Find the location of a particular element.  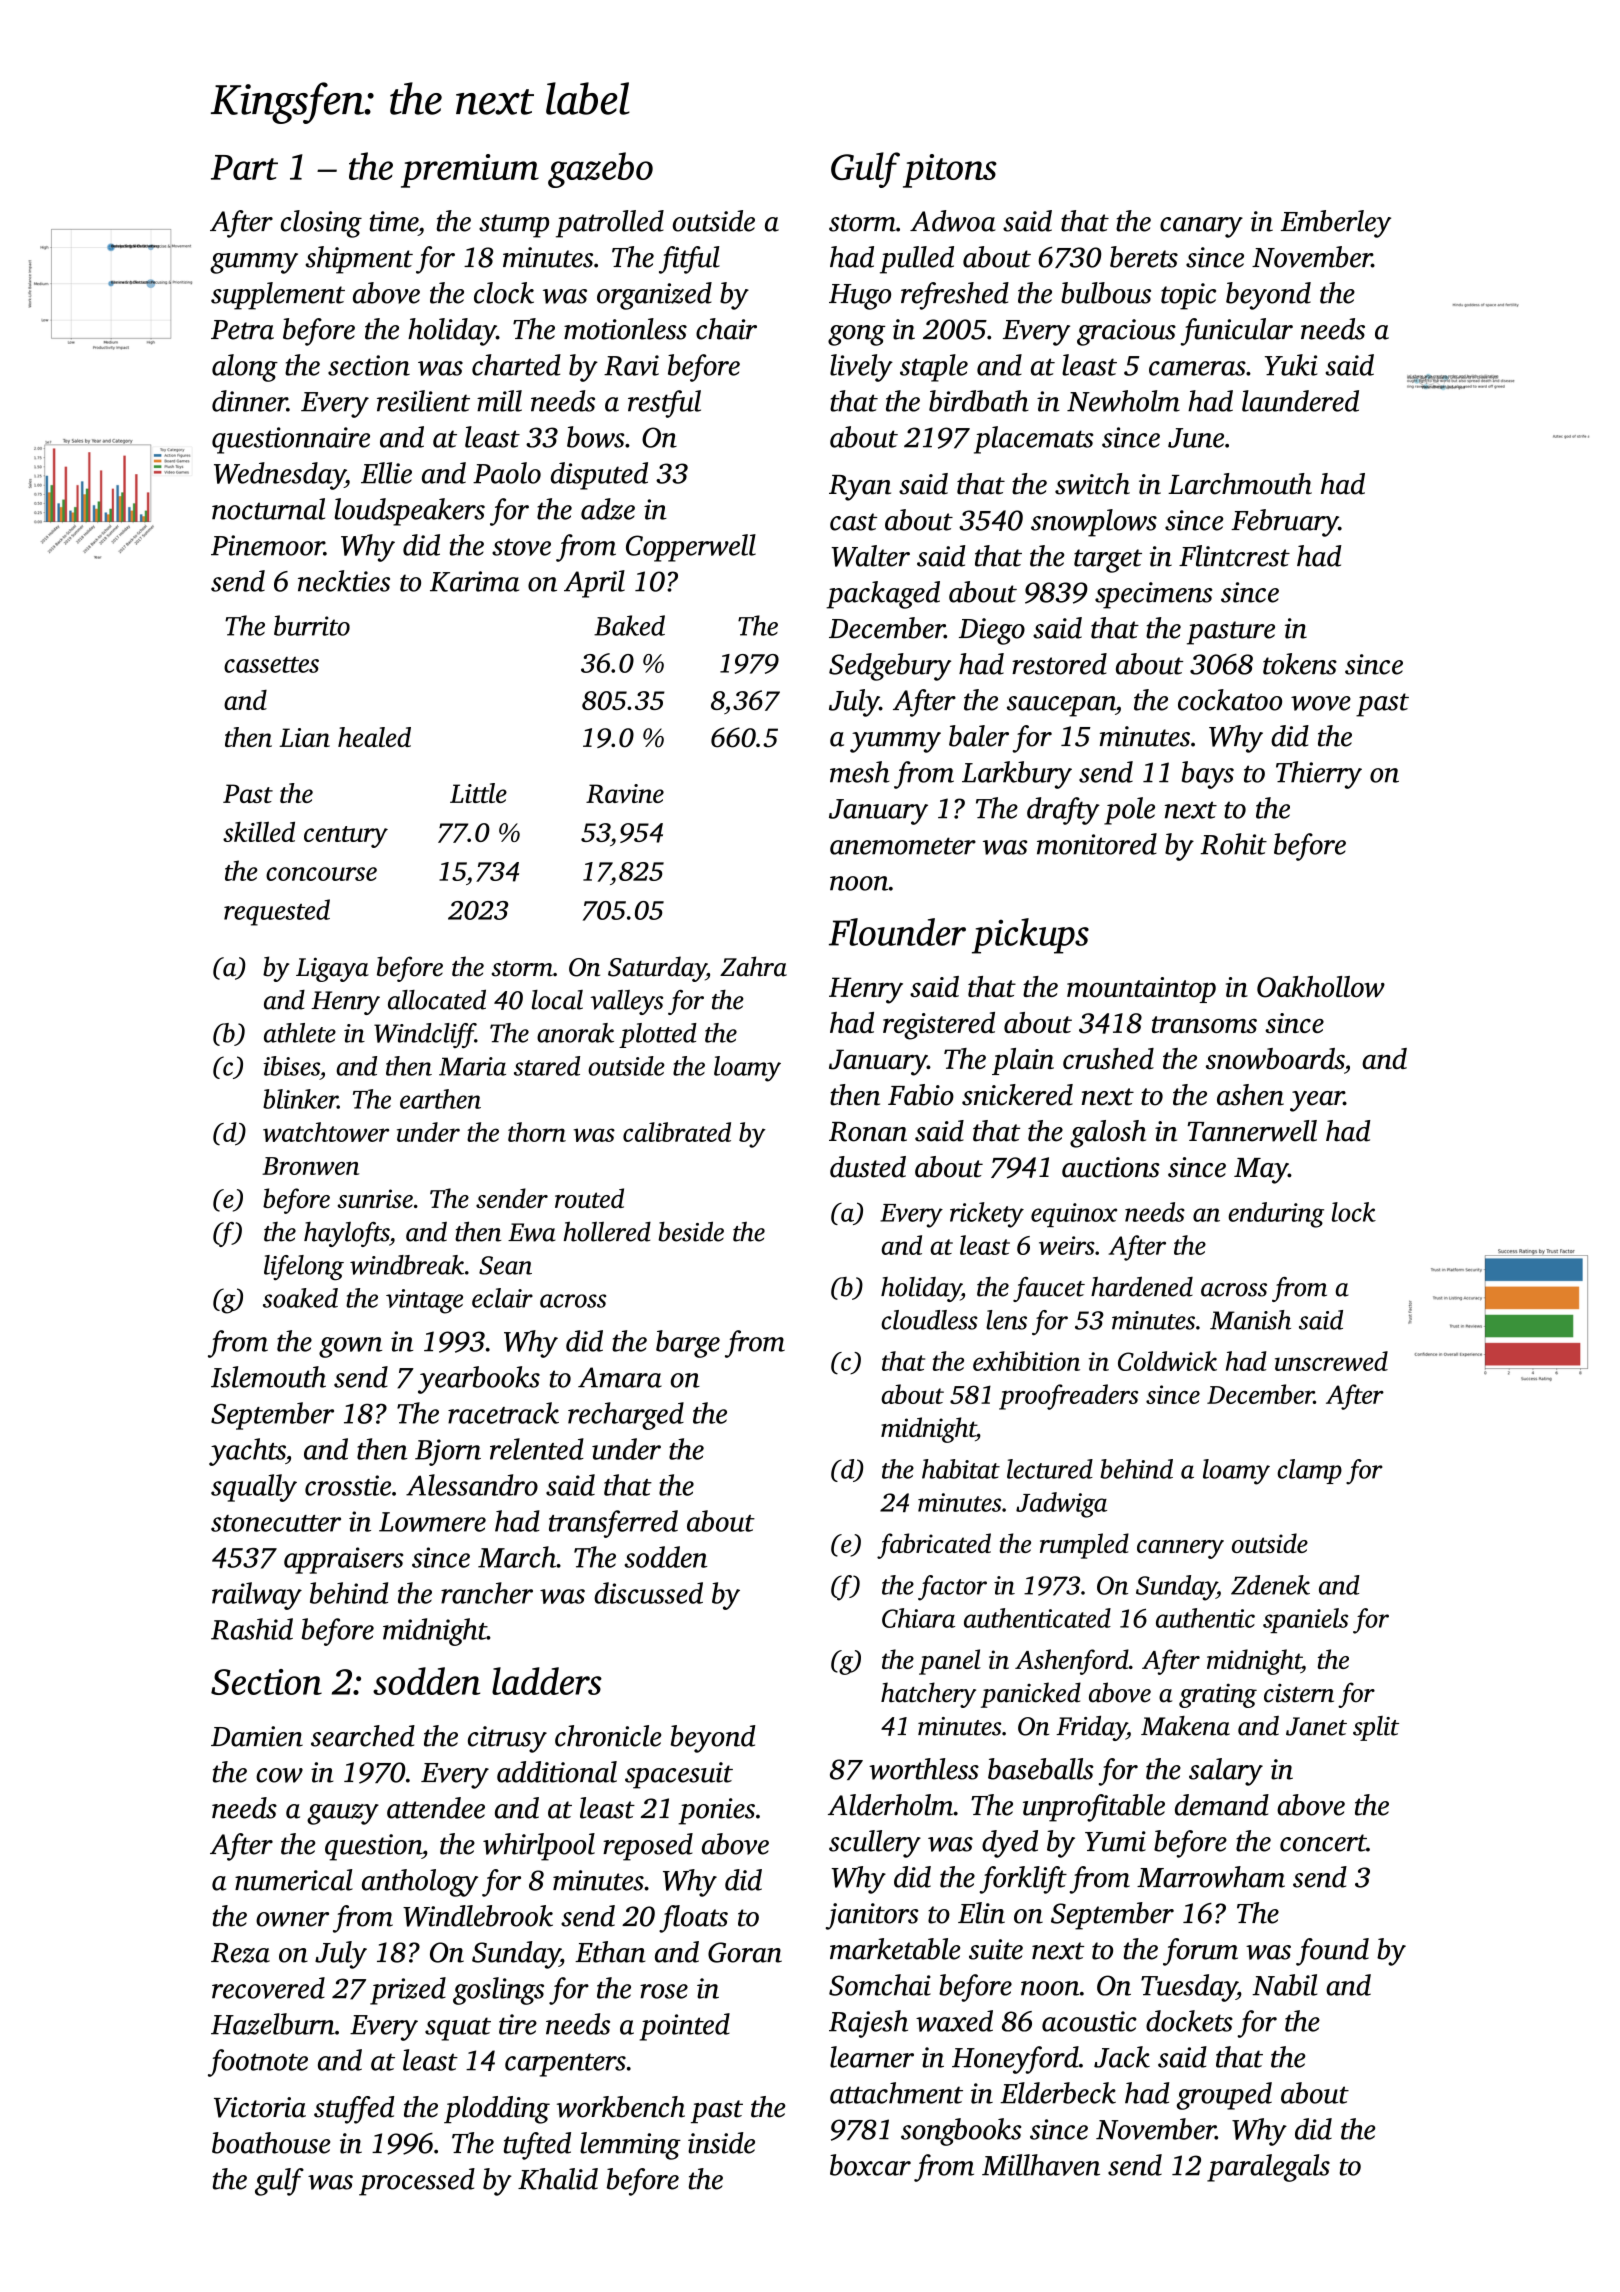

transoms is located at coordinates (1204, 1024).
